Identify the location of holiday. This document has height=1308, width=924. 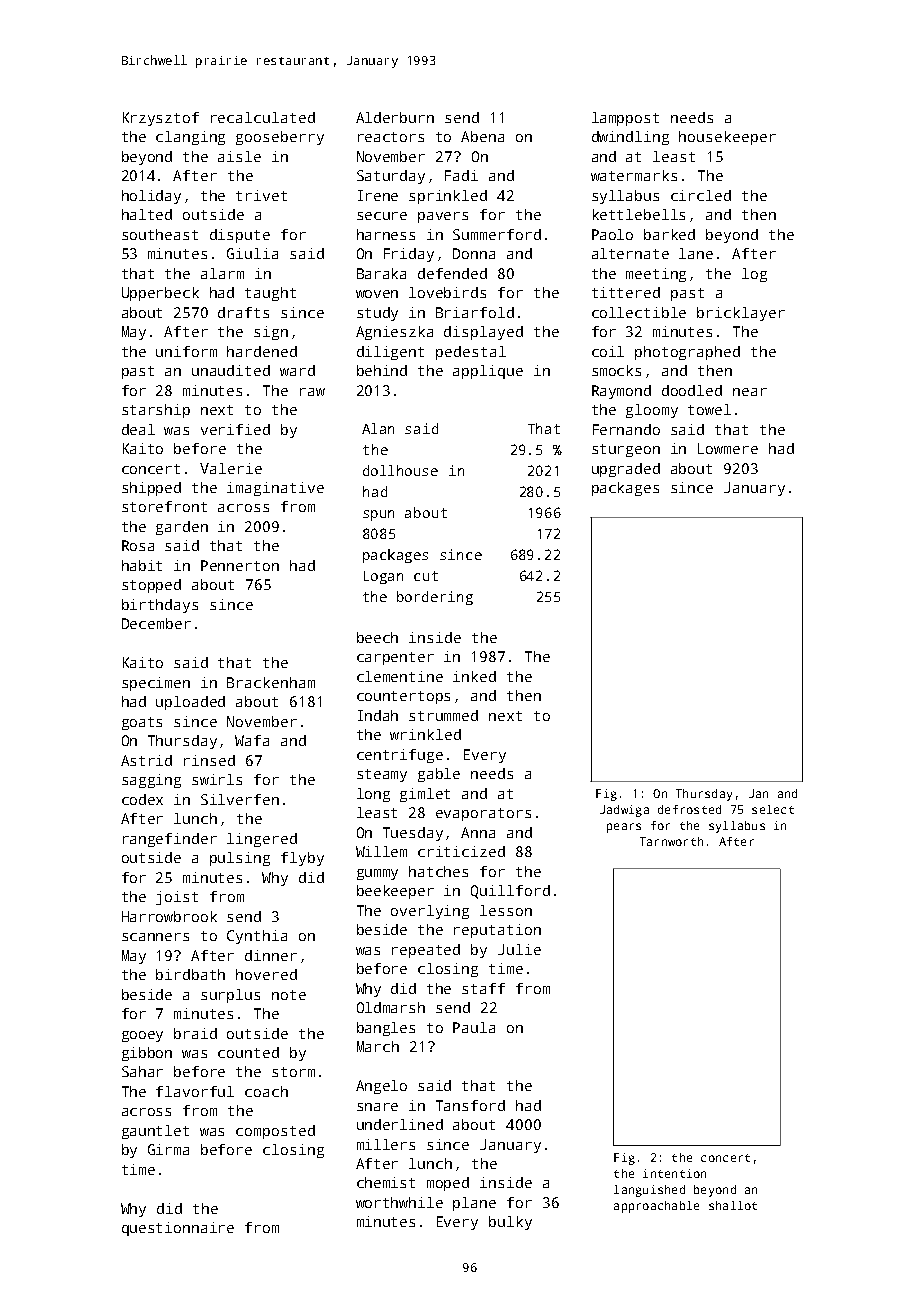
(151, 197).
